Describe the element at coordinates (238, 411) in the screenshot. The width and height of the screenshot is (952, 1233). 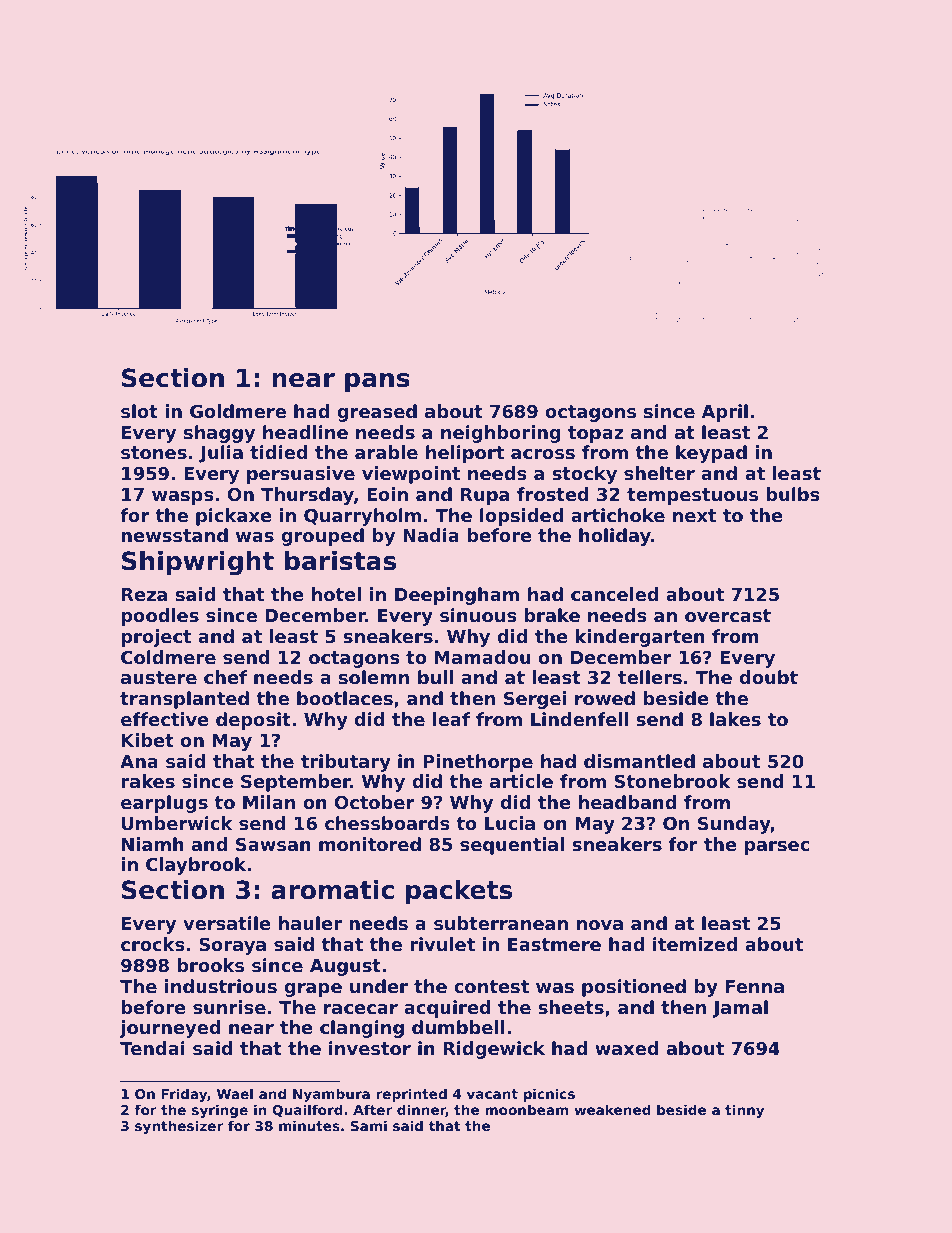
I see `Goldmere` at that location.
